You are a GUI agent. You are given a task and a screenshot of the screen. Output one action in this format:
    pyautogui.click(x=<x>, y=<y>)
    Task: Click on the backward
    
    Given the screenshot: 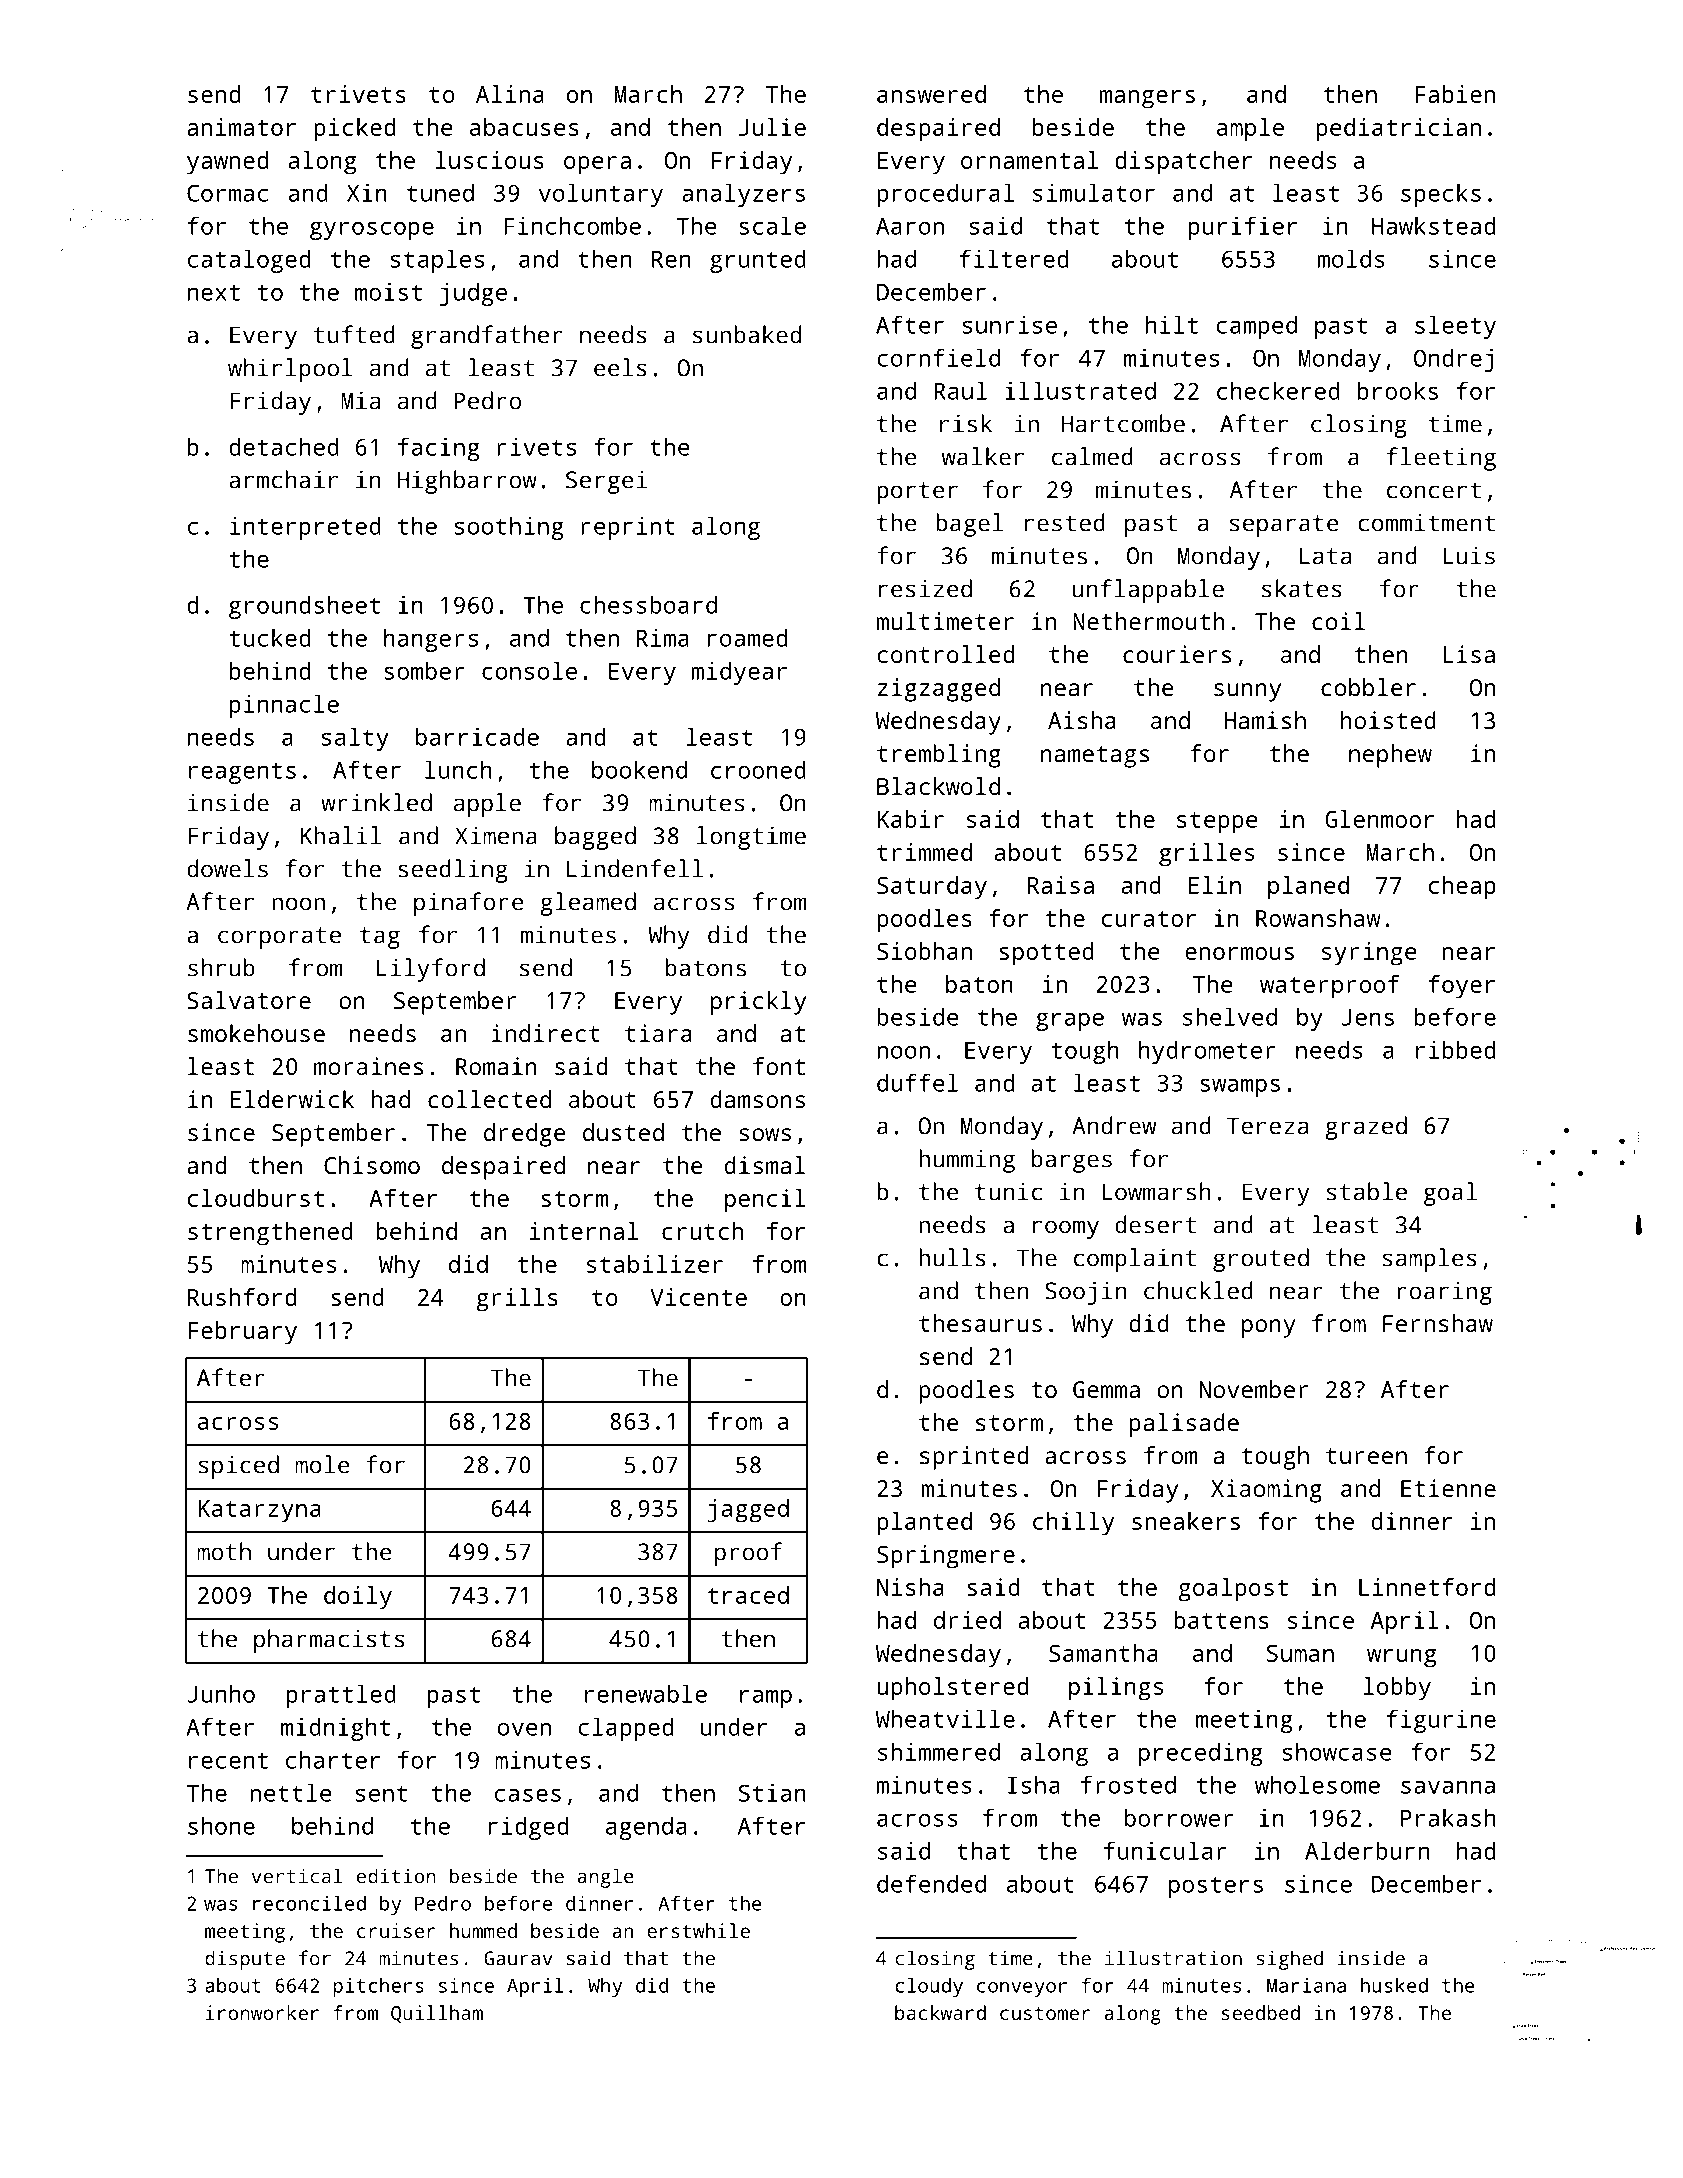 What is the action you would take?
    pyautogui.click(x=940, y=2012)
